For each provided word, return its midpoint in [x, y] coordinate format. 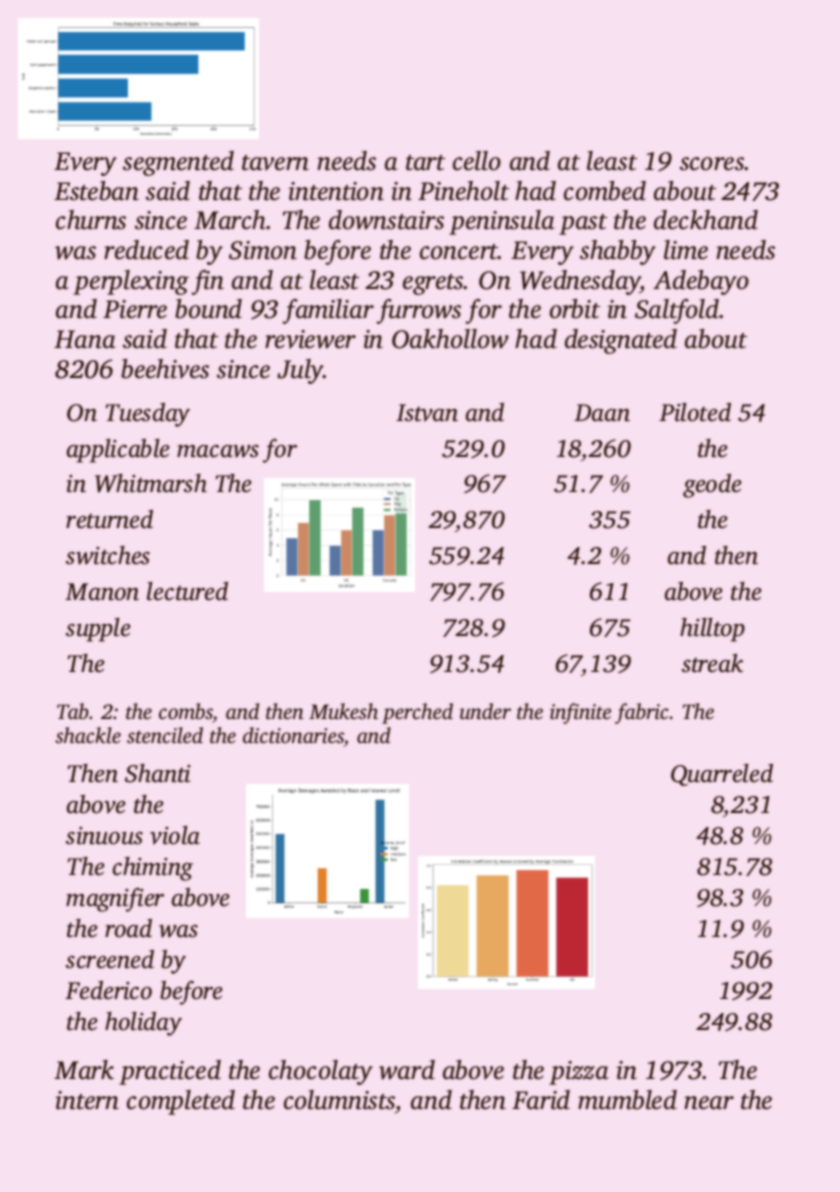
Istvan [427, 413]
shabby [618, 252]
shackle [88, 735]
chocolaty [321, 1072]
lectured [187, 591]
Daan [602, 413]
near [709, 1103]
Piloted [695, 412]
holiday [143, 1024]
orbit [575, 309]
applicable [118, 451]
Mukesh [343, 711]
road [128, 928]
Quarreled [722, 775]
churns [91, 220]
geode [712, 486]
